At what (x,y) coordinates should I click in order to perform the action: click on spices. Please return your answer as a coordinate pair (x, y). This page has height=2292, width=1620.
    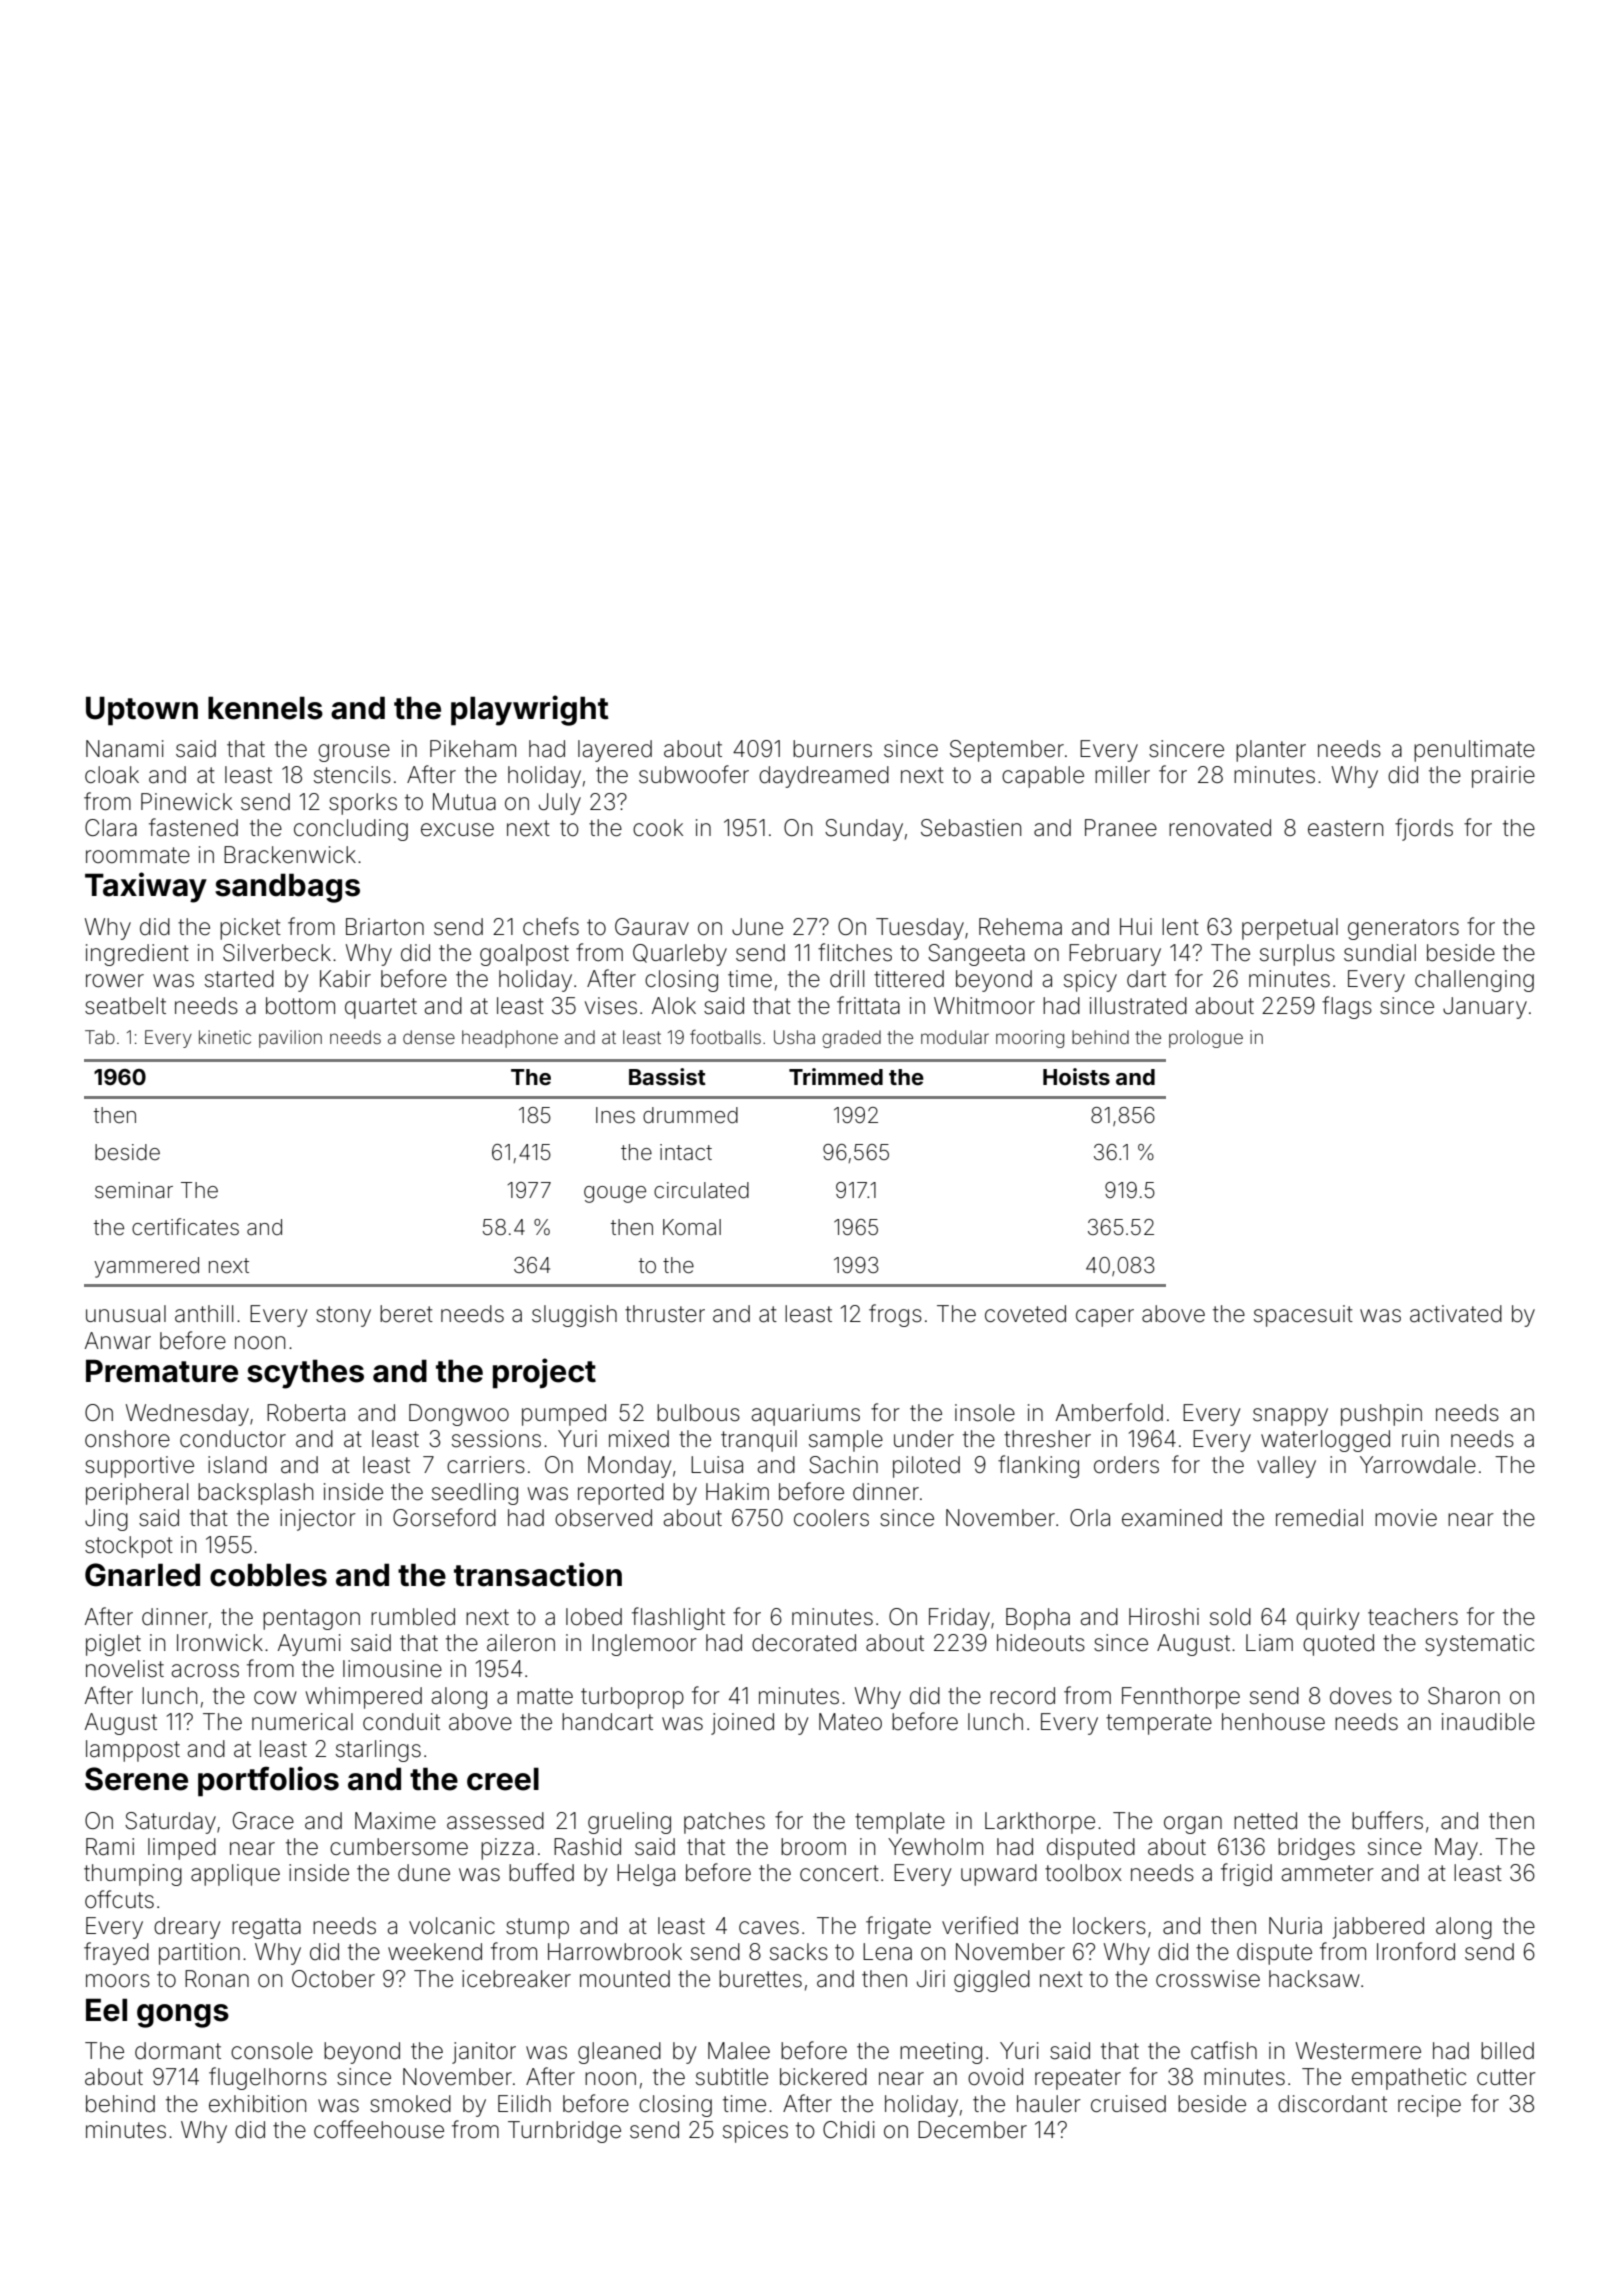
    Looking at the image, I should click on (755, 2132).
